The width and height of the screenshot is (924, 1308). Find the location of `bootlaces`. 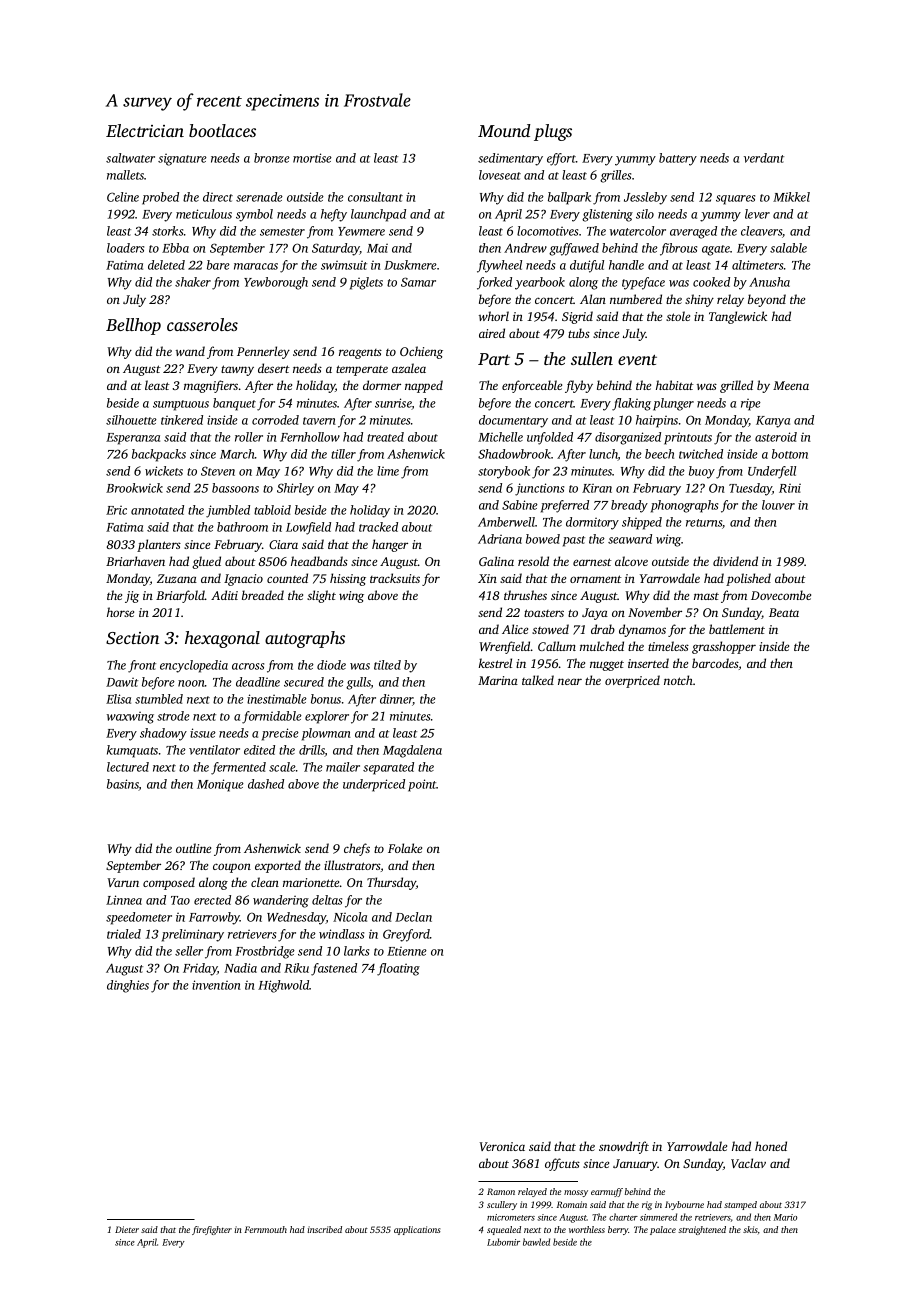

bootlaces is located at coordinates (222, 130).
